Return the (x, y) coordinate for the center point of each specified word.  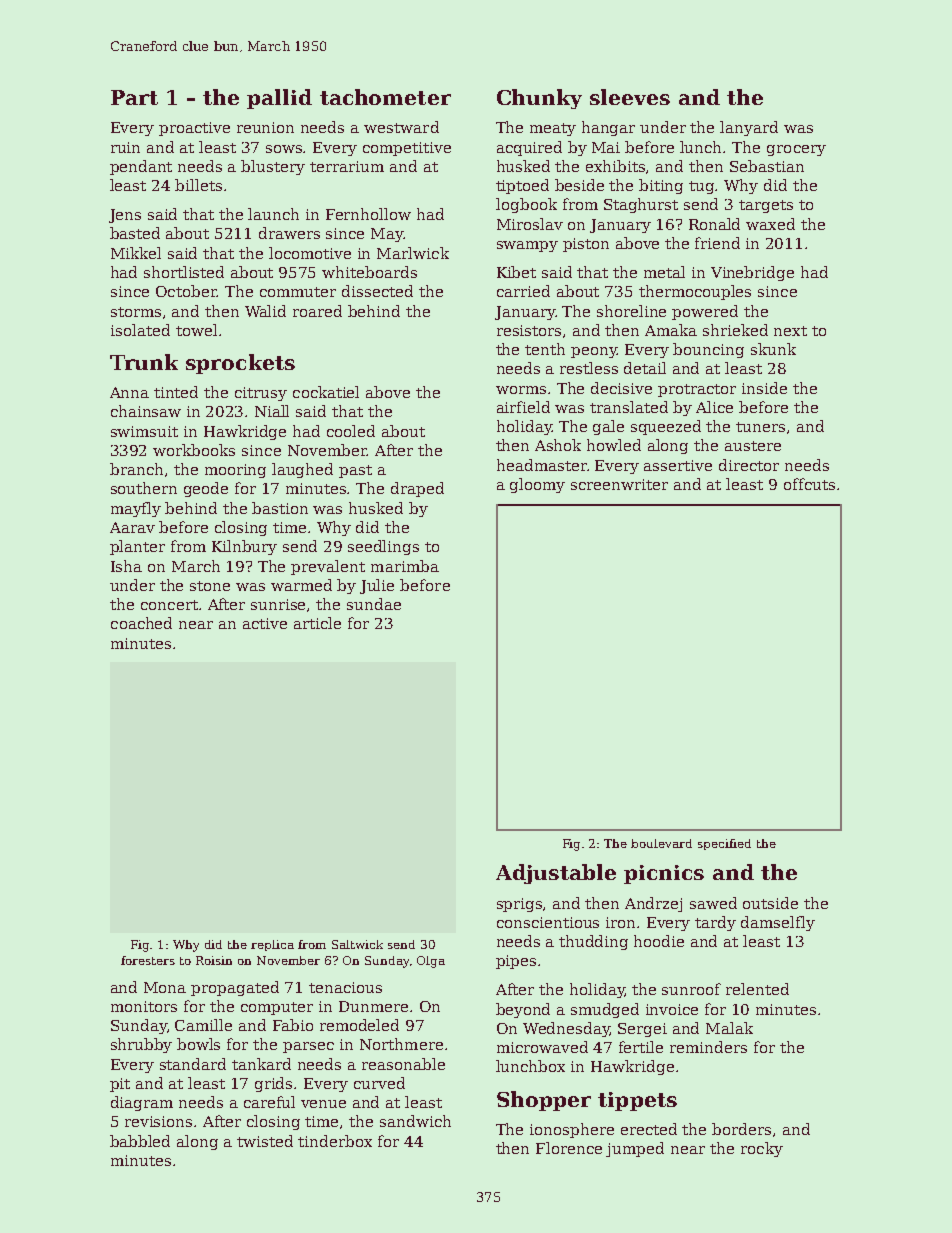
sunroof (691, 989)
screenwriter (619, 484)
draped (417, 489)
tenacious (345, 987)
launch (273, 214)
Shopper (544, 1101)
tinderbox (335, 1141)
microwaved (542, 1047)
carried (523, 291)
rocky (762, 1149)
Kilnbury (244, 547)
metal (664, 272)
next (790, 331)
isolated (140, 330)
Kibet (516, 272)
